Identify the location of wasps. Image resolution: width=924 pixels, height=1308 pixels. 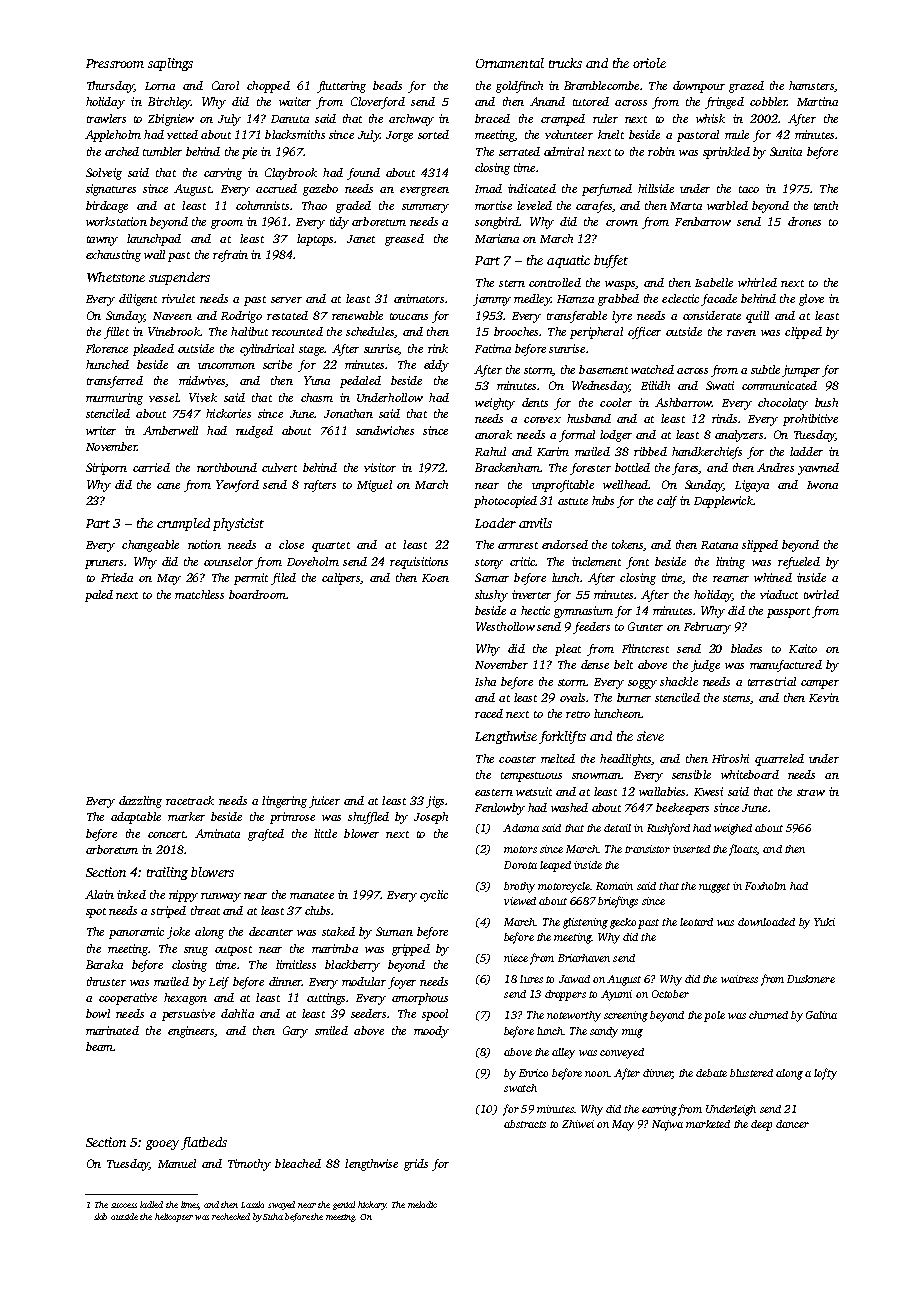
(620, 285).
